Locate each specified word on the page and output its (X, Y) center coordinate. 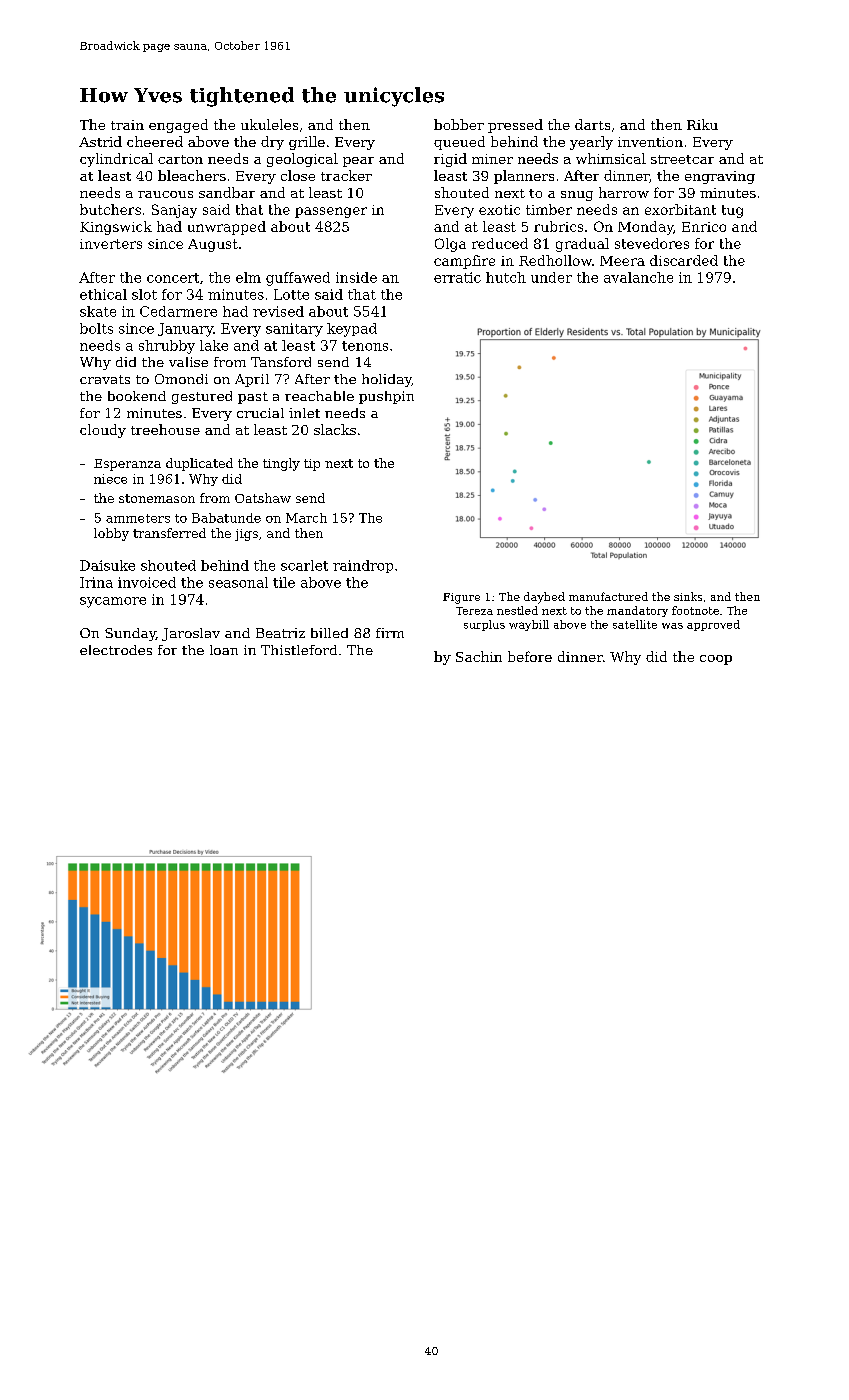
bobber (459, 124)
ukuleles (269, 124)
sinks (688, 596)
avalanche (638, 277)
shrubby (167, 347)
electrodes (116, 650)
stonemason (157, 498)
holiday (387, 380)
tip (312, 465)
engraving (720, 177)
